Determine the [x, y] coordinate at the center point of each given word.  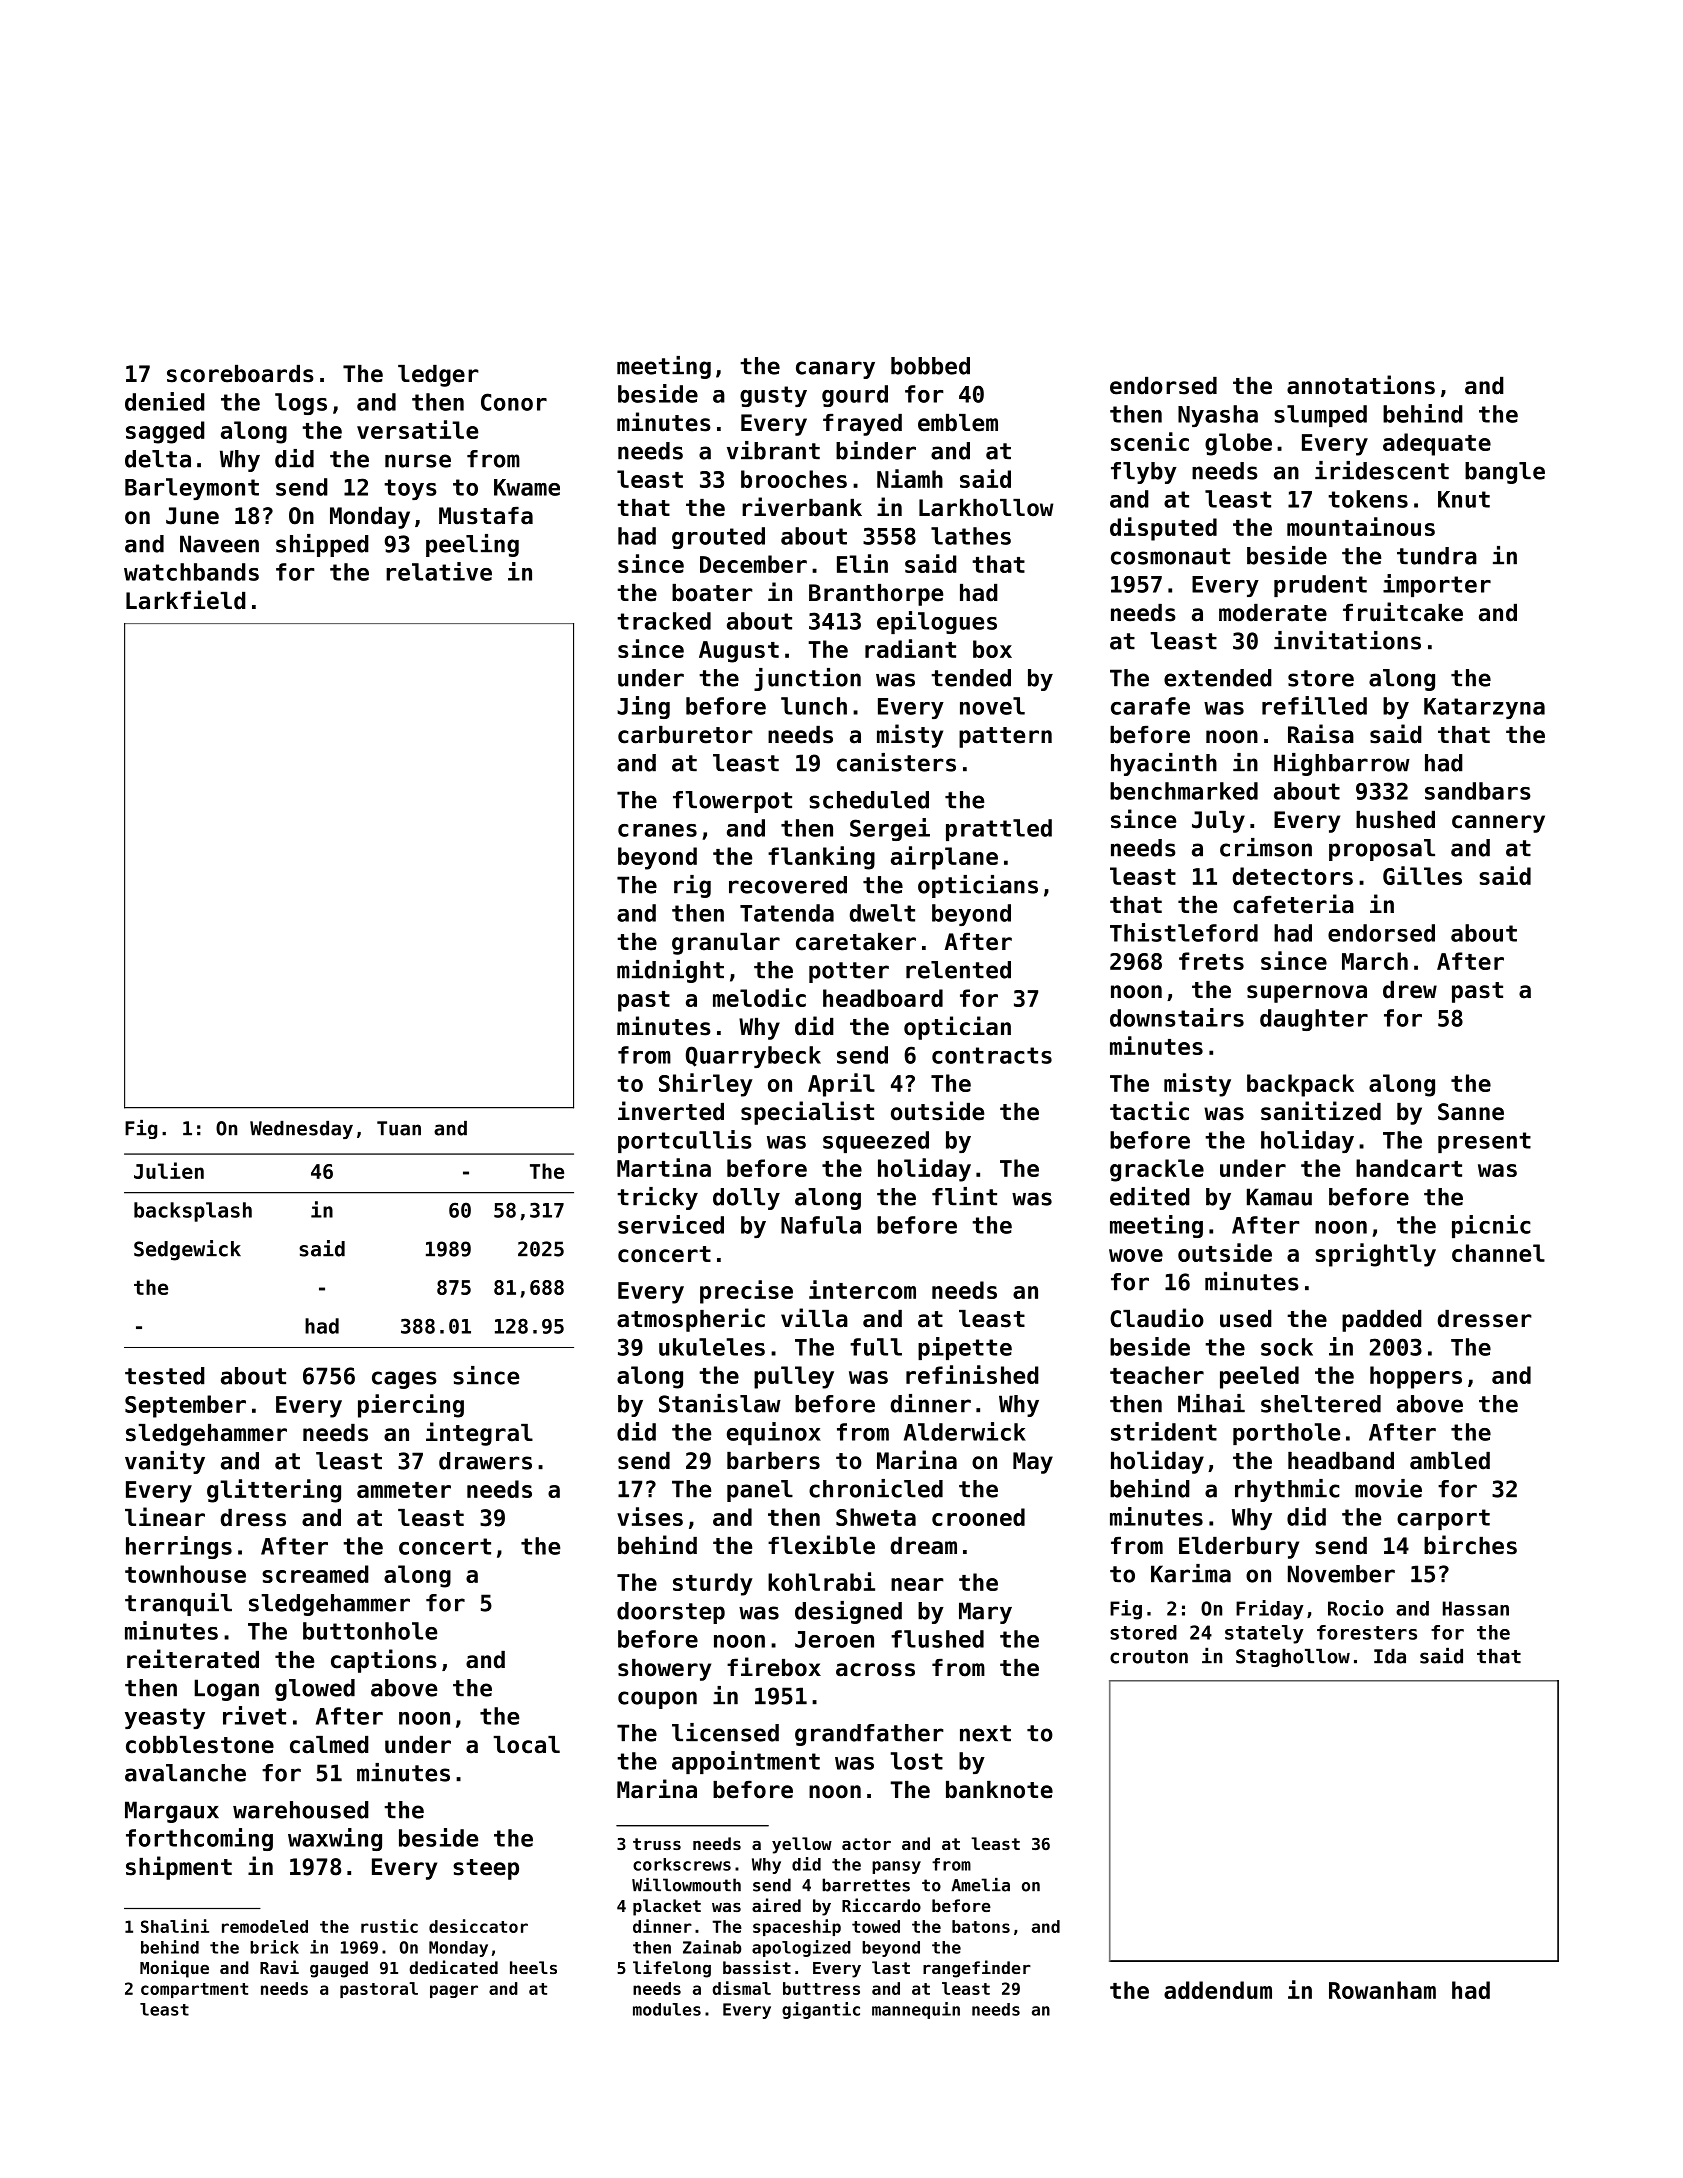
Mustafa [486, 516]
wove [1136, 1255]
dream [924, 1546]
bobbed [930, 366]
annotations [1361, 385]
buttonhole [370, 1631]
